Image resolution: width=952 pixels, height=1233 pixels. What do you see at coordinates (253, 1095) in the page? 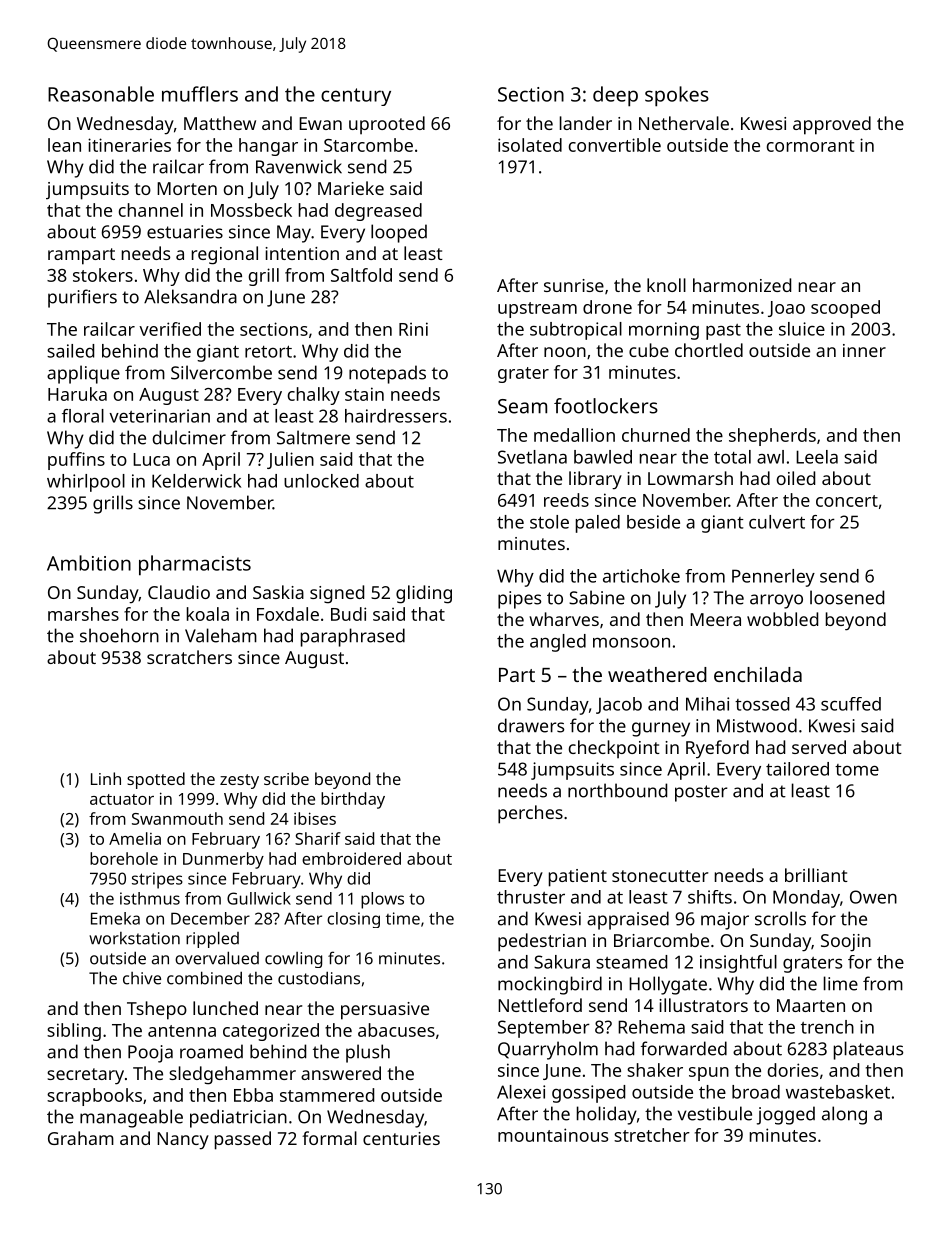
I see `Ebba` at bounding box center [253, 1095].
